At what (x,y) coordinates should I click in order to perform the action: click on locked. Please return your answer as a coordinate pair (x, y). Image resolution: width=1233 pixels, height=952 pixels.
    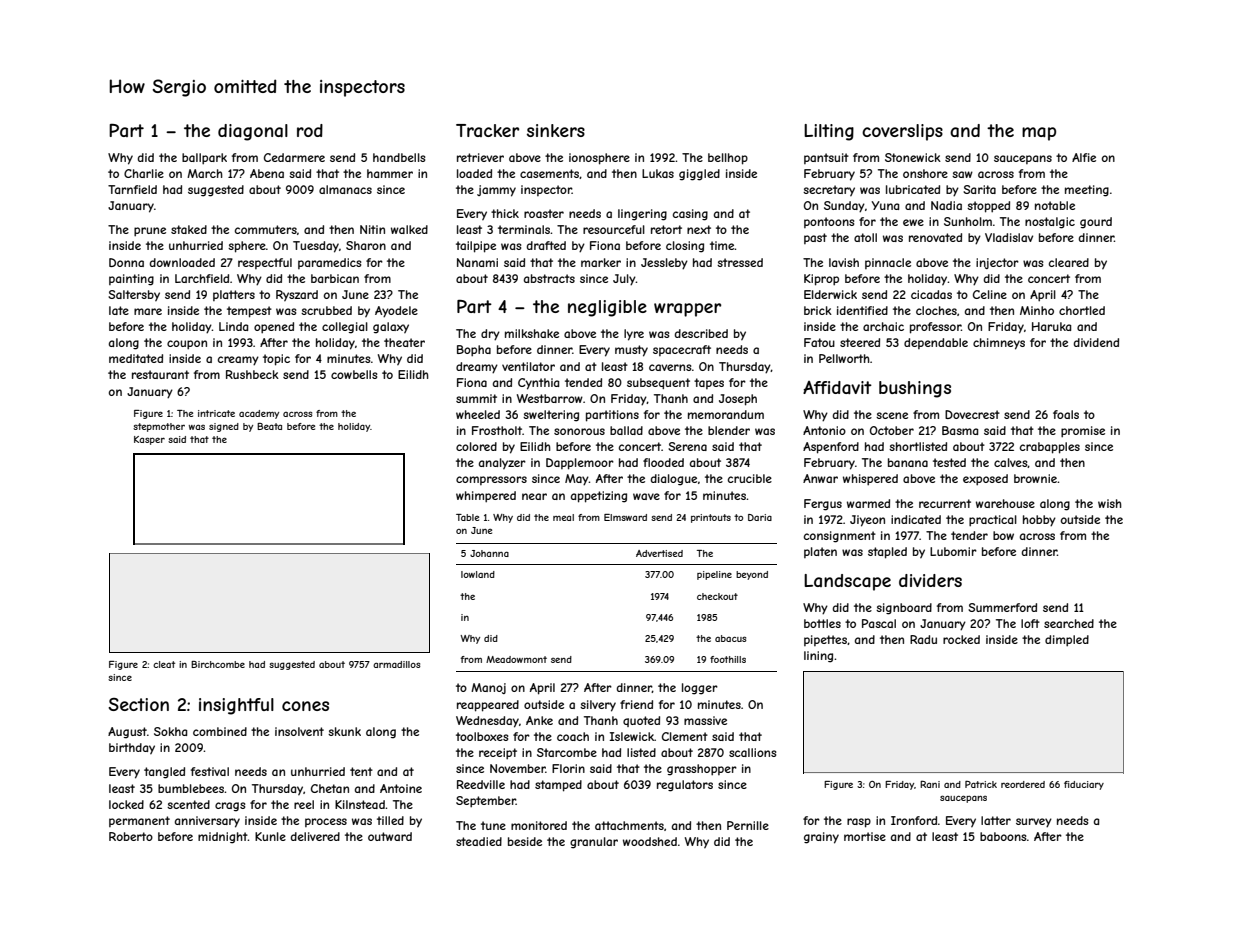
    Looking at the image, I should click on (126, 804).
